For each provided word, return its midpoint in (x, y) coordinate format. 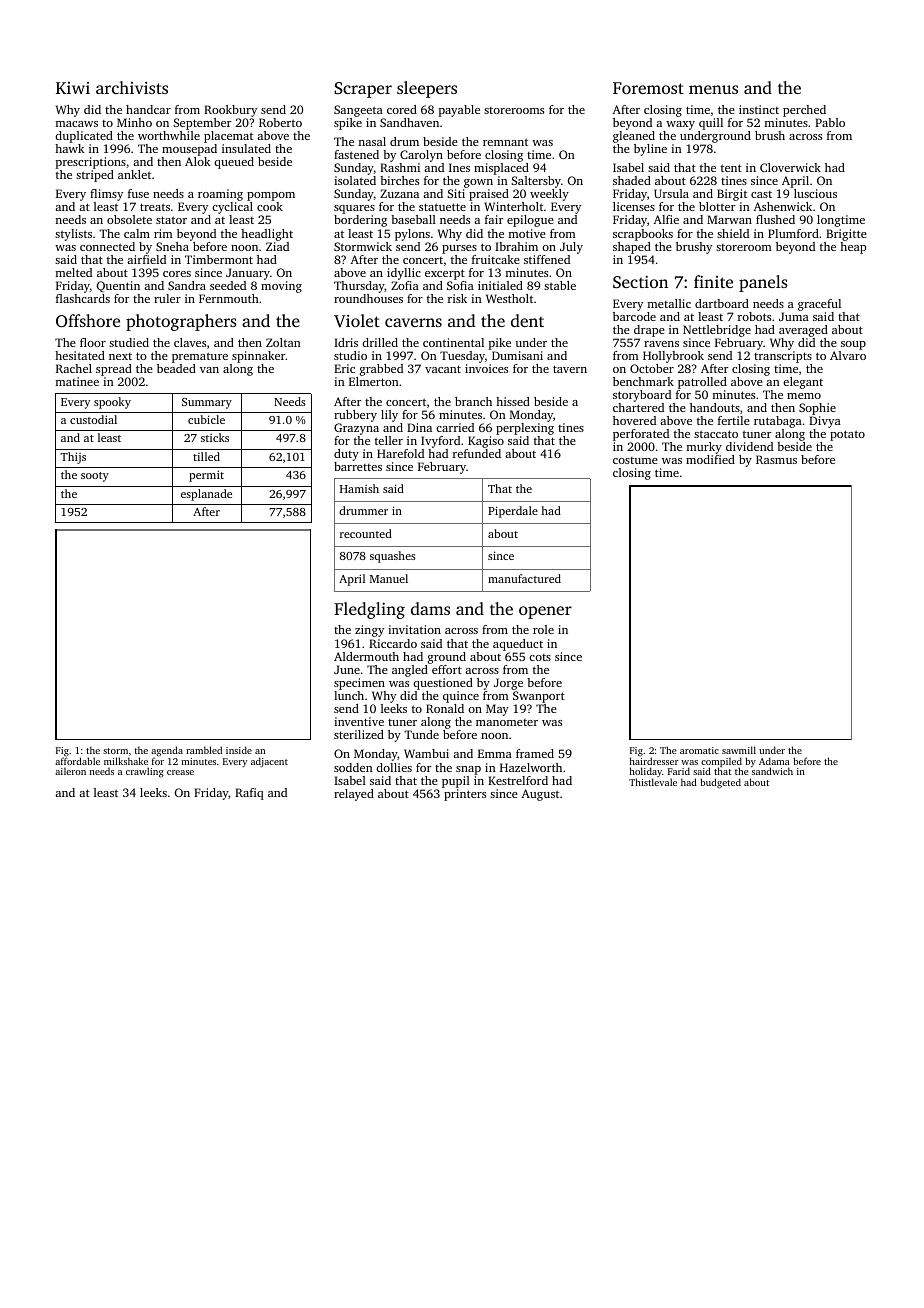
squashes (393, 557)
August (540, 795)
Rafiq (249, 794)
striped (95, 176)
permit (206, 476)
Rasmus (776, 459)
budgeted (720, 783)
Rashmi (400, 167)
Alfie (666, 219)
